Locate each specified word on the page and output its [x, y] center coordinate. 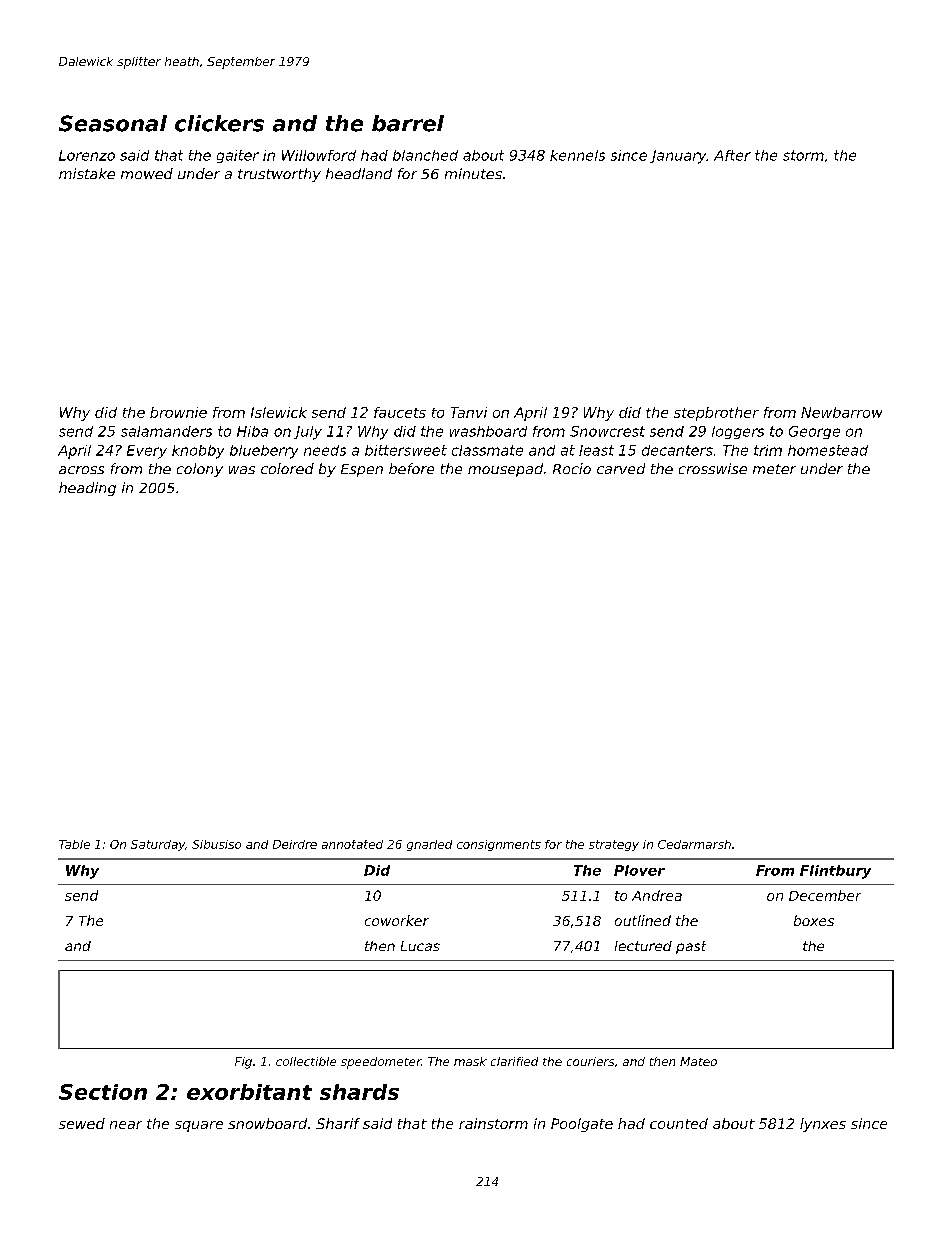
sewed [82, 1123]
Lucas [420, 946]
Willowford [319, 155]
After [732, 155]
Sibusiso [216, 844]
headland [359, 173]
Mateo [698, 1061]
